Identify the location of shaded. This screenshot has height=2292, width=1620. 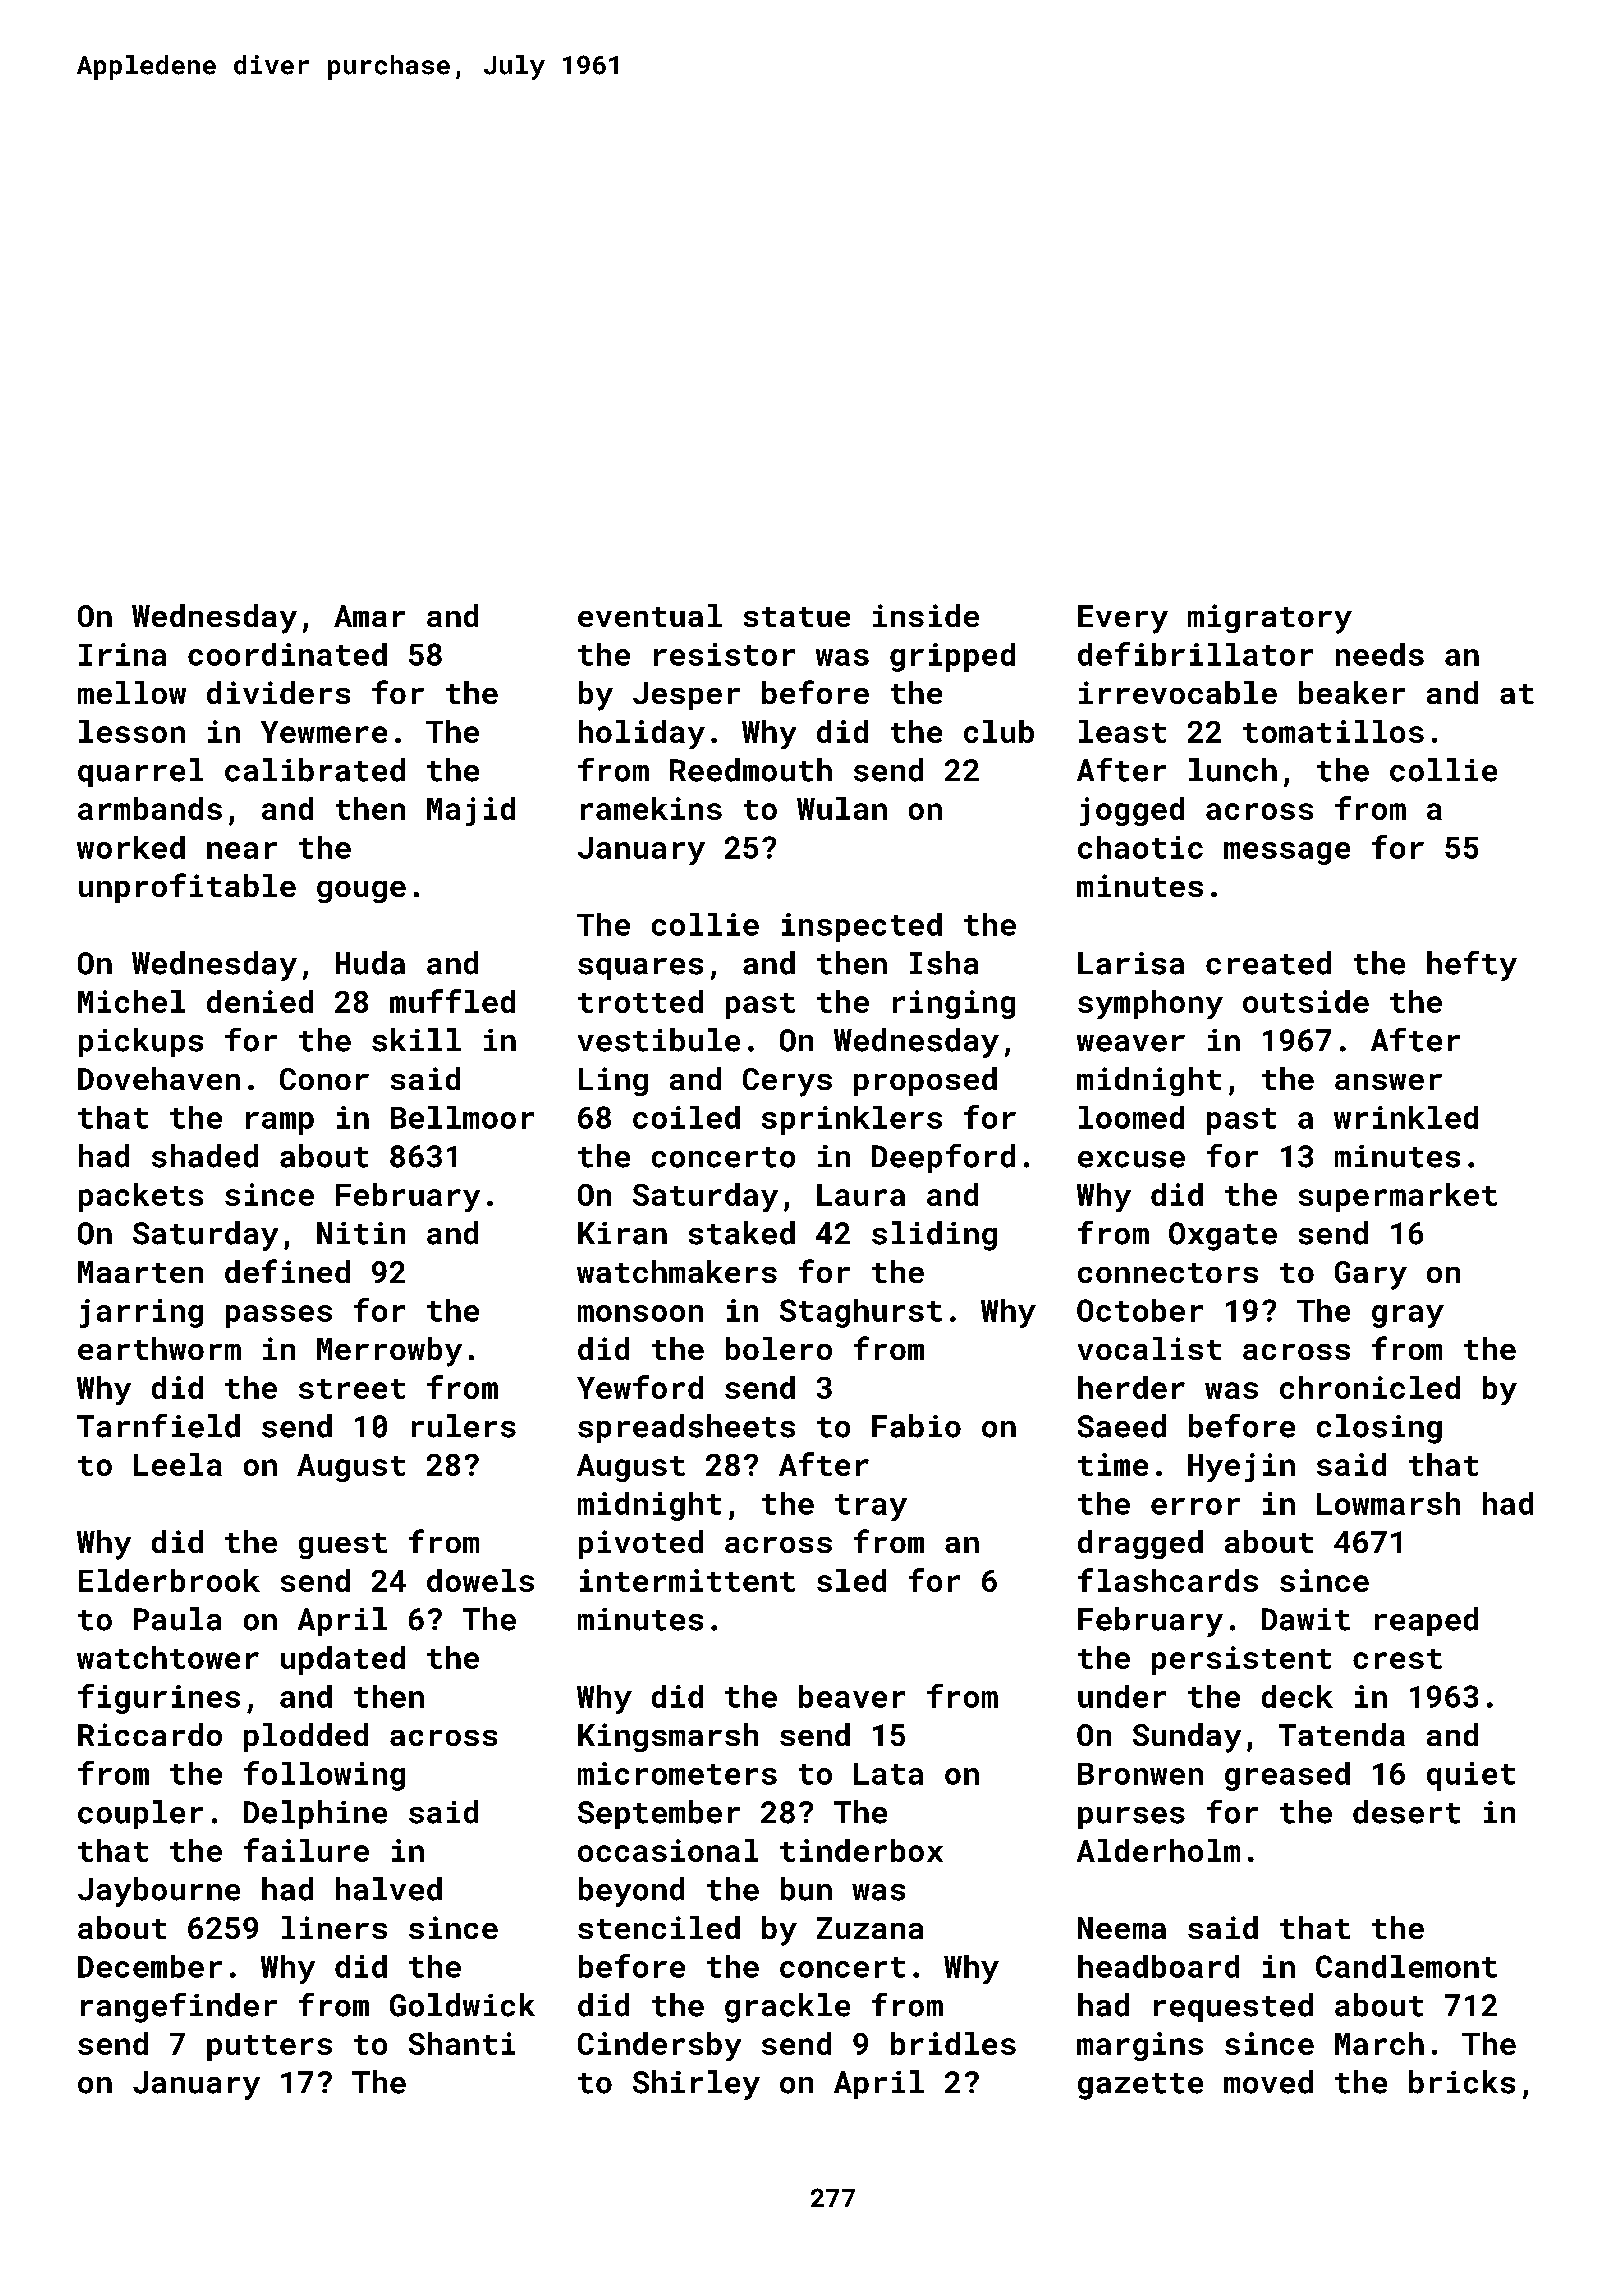
(205, 1156).
